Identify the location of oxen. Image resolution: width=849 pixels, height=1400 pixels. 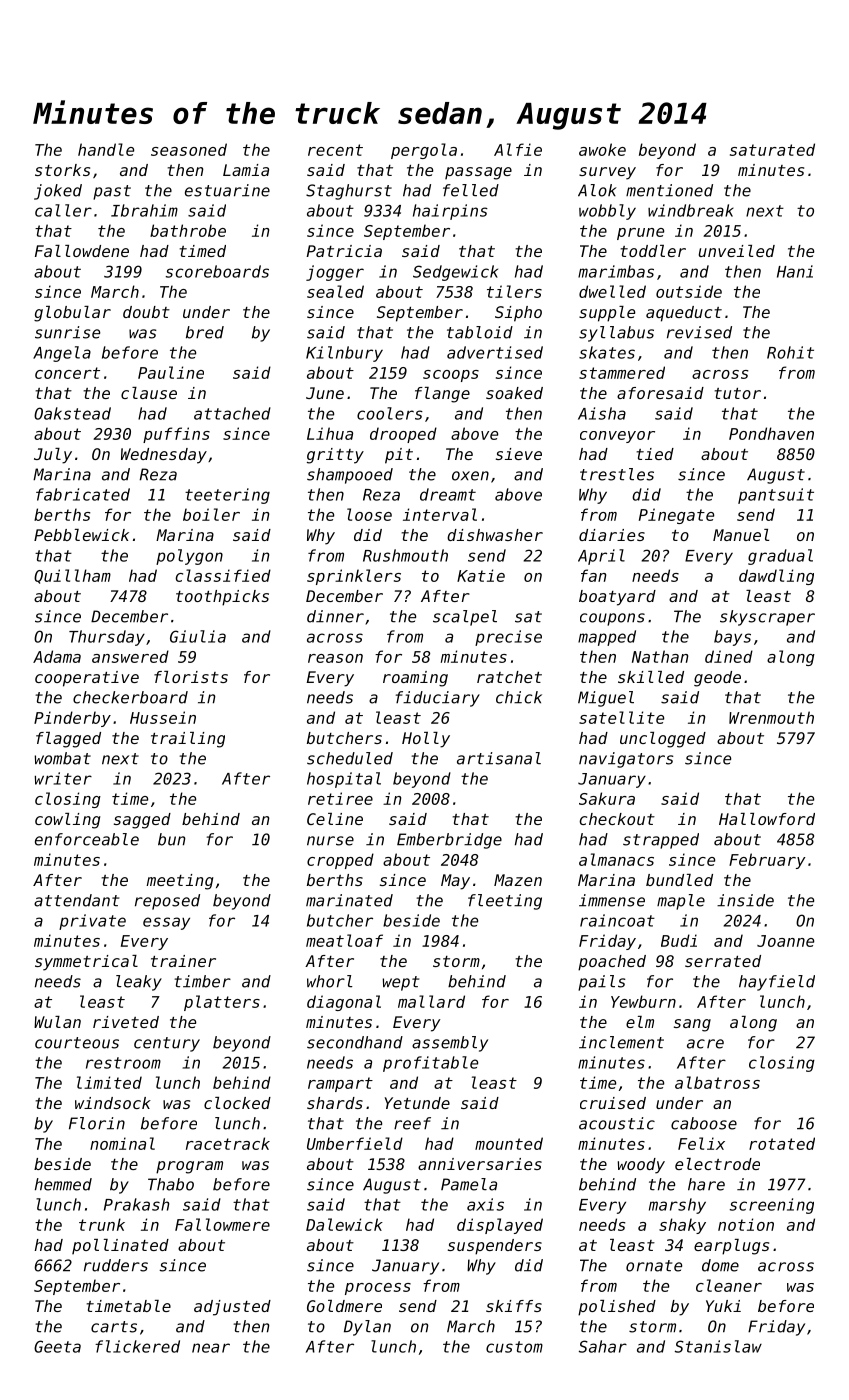
(470, 476).
